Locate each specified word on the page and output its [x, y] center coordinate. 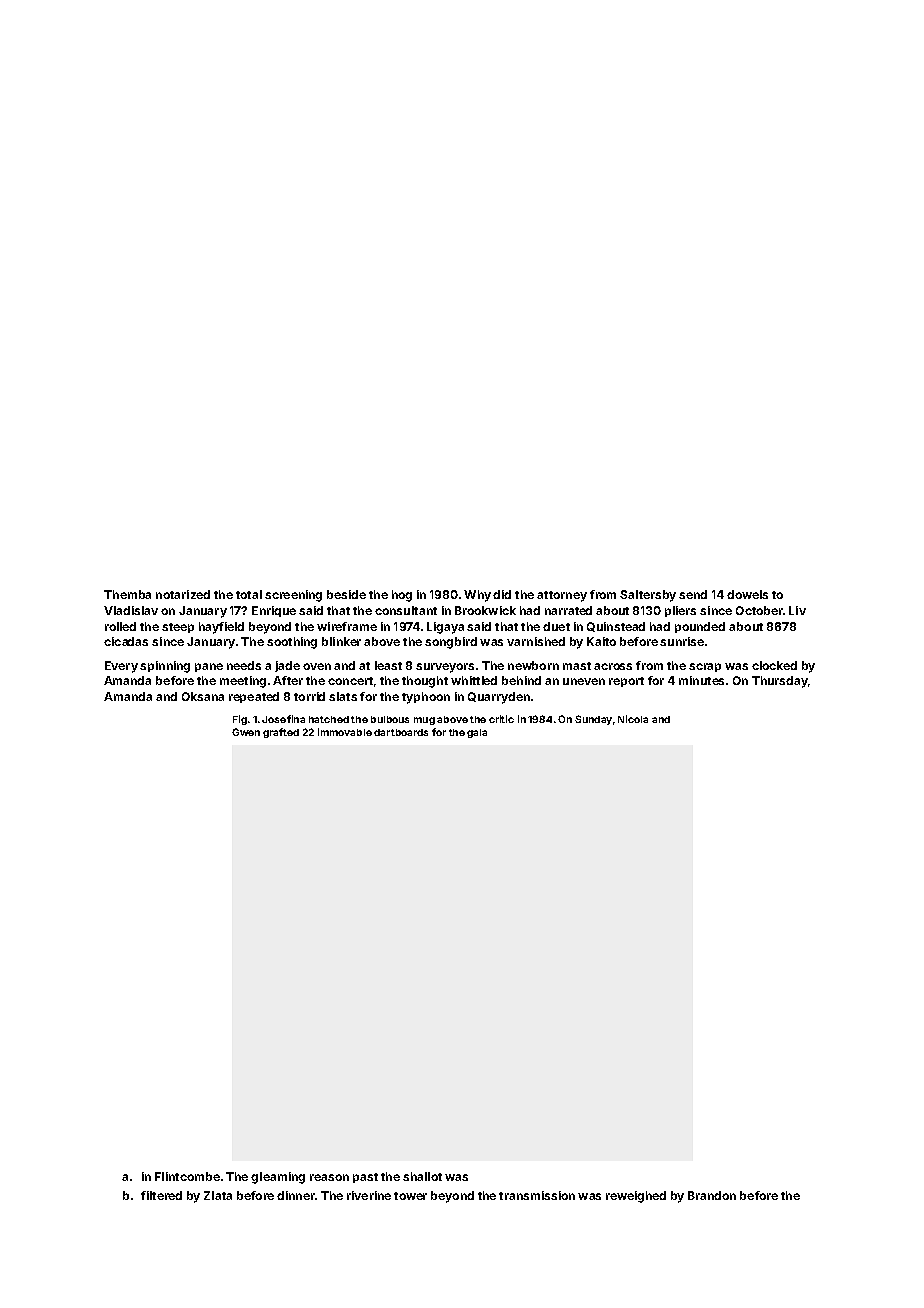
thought [425, 682]
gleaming [278, 1178]
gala [477, 733]
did [502, 594]
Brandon [712, 1195]
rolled [120, 626]
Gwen [246, 732]
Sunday [593, 720]
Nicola [633, 719]
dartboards [401, 732]
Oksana [203, 696]
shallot [422, 1176]
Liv [797, 610]
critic [501, 719]
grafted [281, 733]
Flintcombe [187, 1176]
